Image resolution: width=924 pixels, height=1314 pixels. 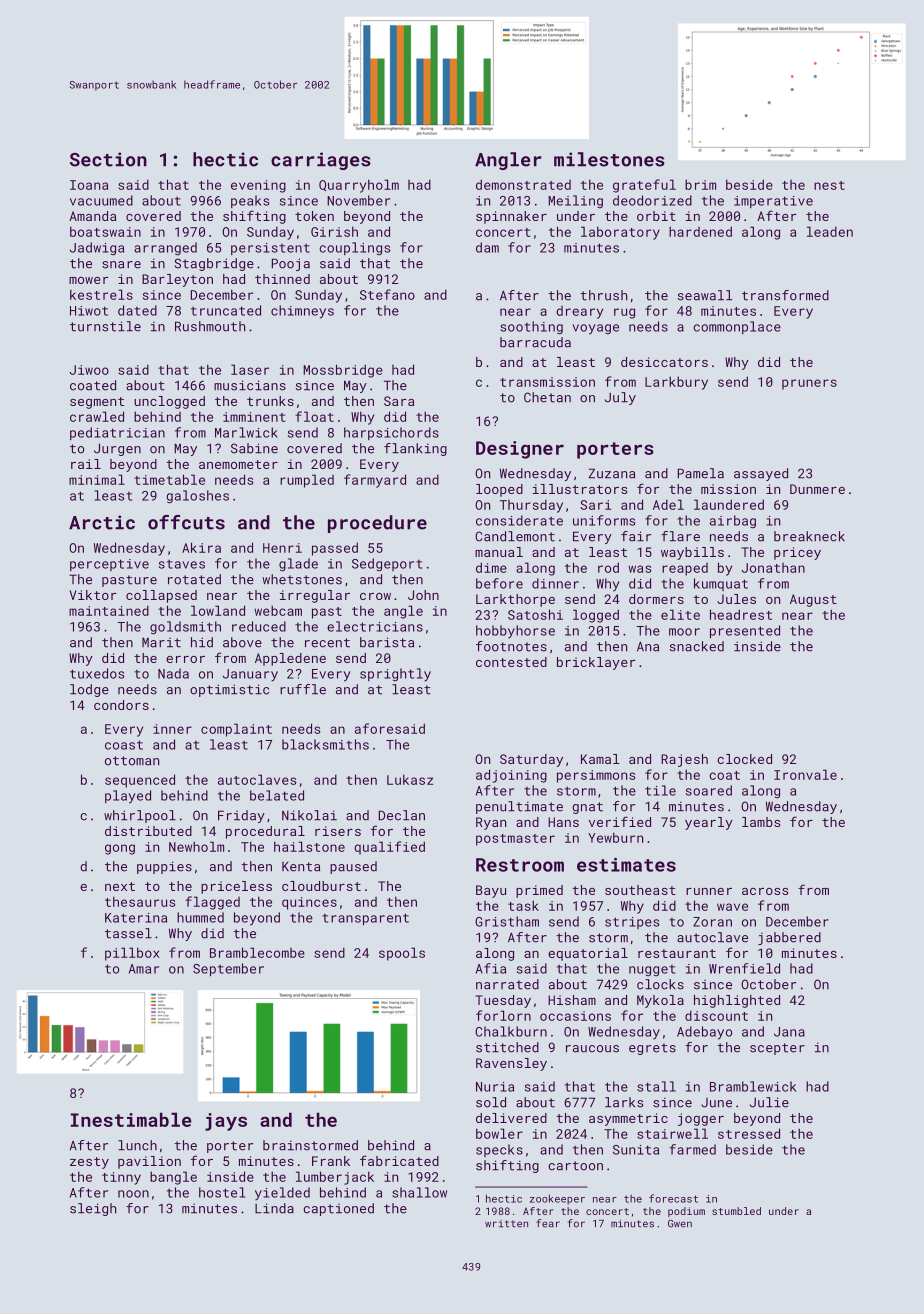 What do you see at coordinates (391, 433) in the page?
I see `harpsichords` at bounding box center [391, 433].
